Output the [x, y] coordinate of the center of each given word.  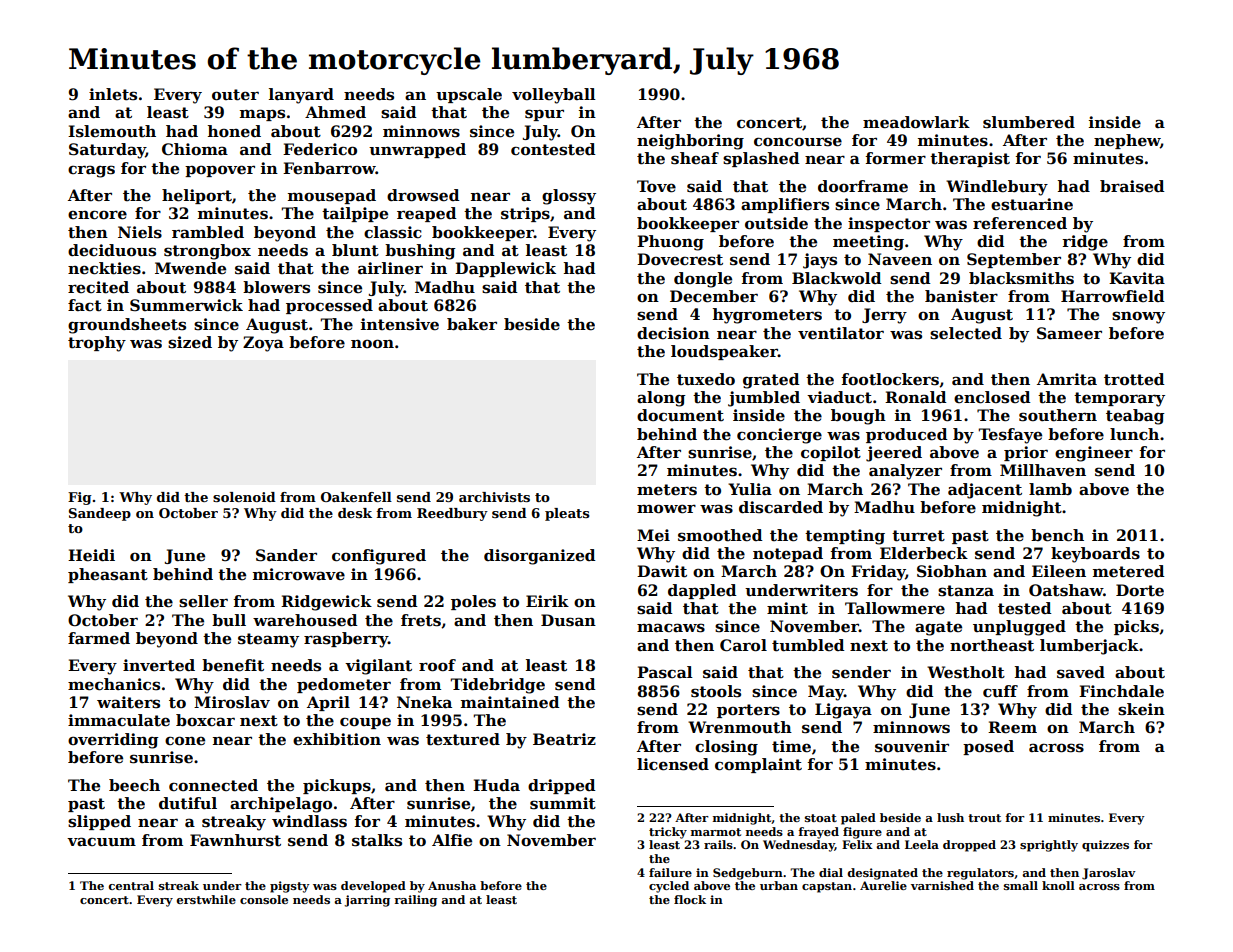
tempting [845, 537]
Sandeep [100, 514]
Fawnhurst [235, 840]
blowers [276, 287]
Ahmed [335, 112]
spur [544, 115]
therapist [970, 159]
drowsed [423, 195]
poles [473, 602]
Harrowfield [1113, 296]
